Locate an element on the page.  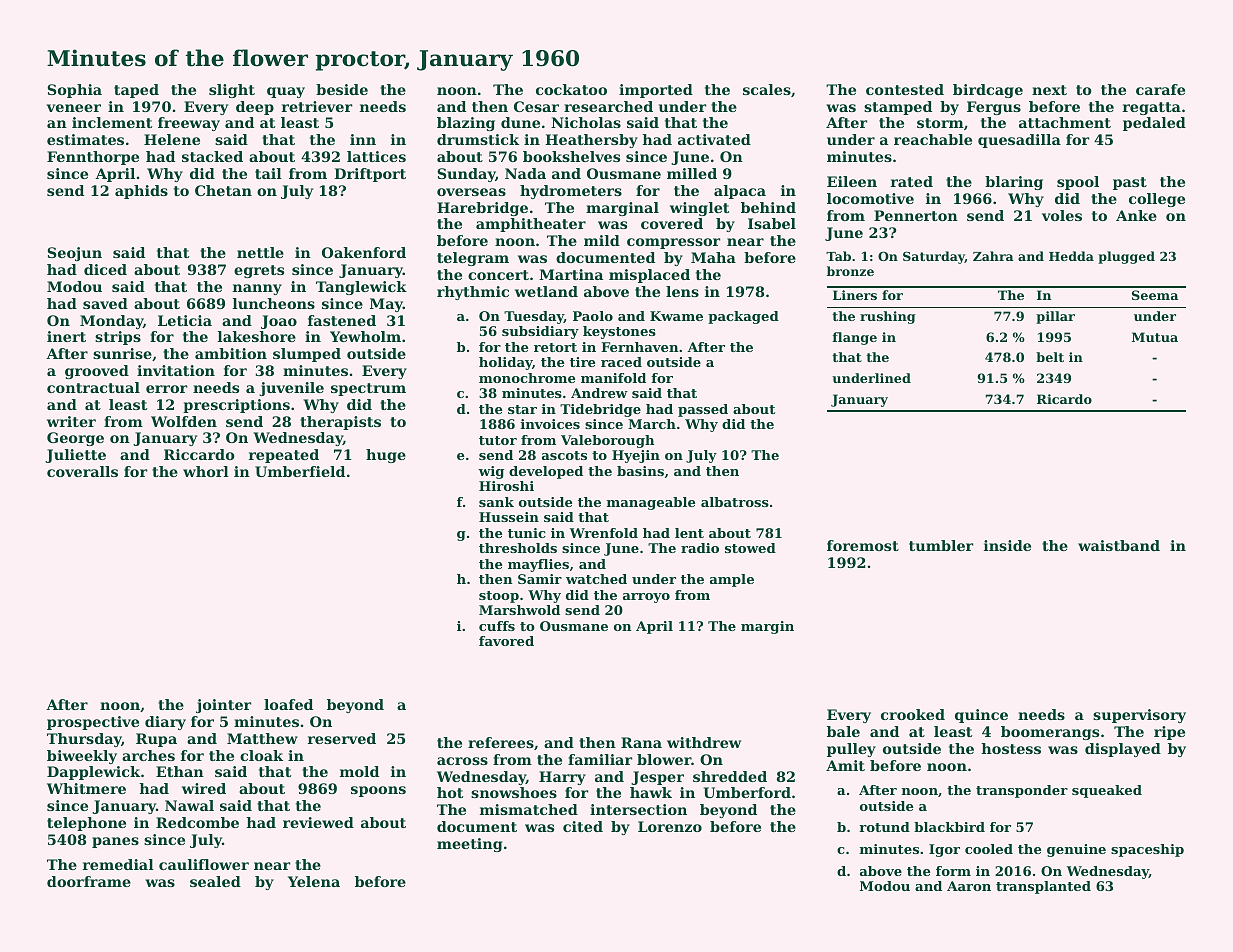
sealed is located at coordinates (215, 881).
